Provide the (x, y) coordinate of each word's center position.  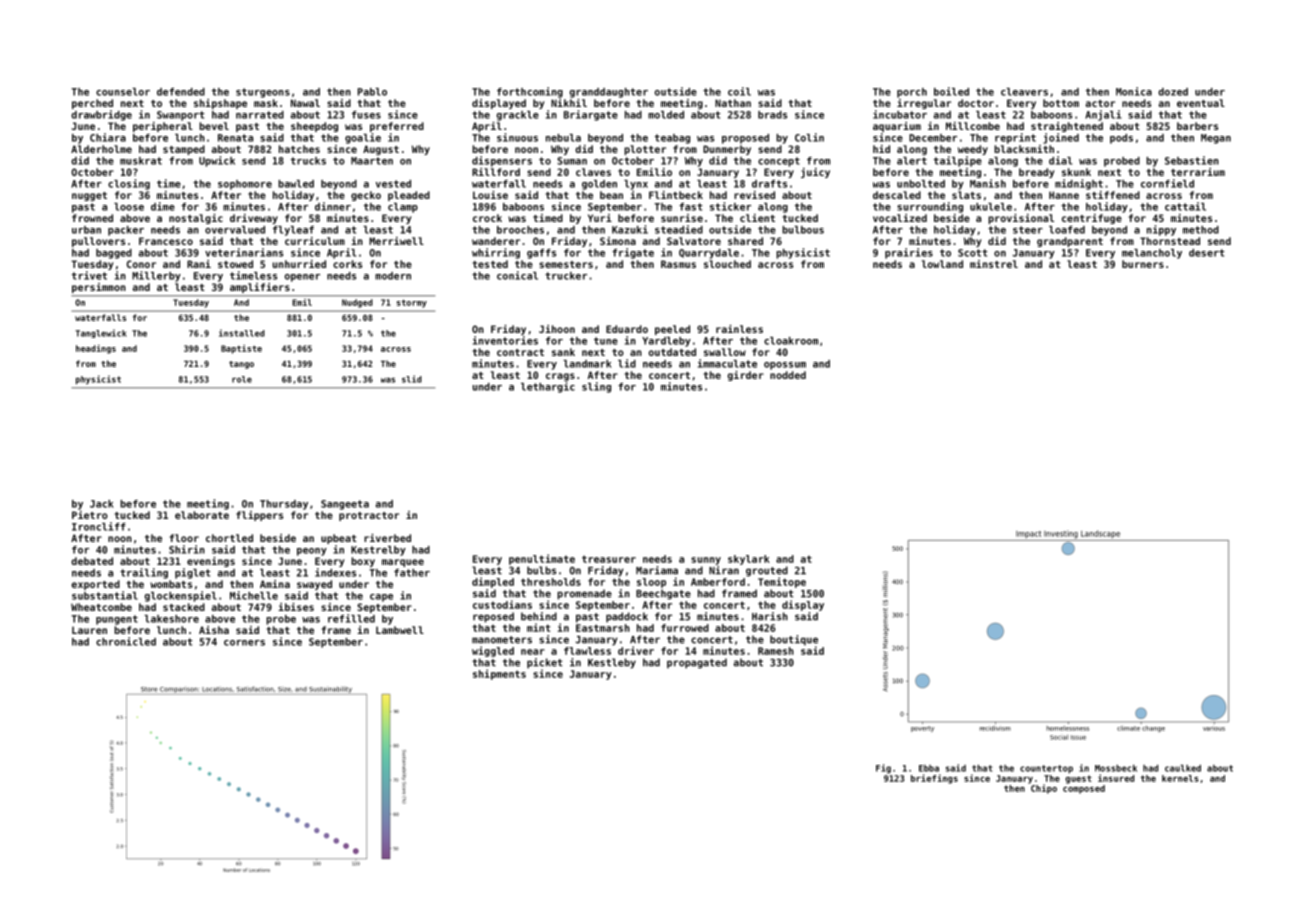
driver (636, 650)
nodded (788, 375)
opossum (785, 366)
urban (86, 230)
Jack (101, 504)
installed (242, 333)
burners (1143, 264)
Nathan (733, 103)
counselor (123, 92)
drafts (769, 184)
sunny (706, 561)
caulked (1183, 768)
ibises (296, 607)
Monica (1134, 91)
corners (244, 643)
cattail (1185, 206)
